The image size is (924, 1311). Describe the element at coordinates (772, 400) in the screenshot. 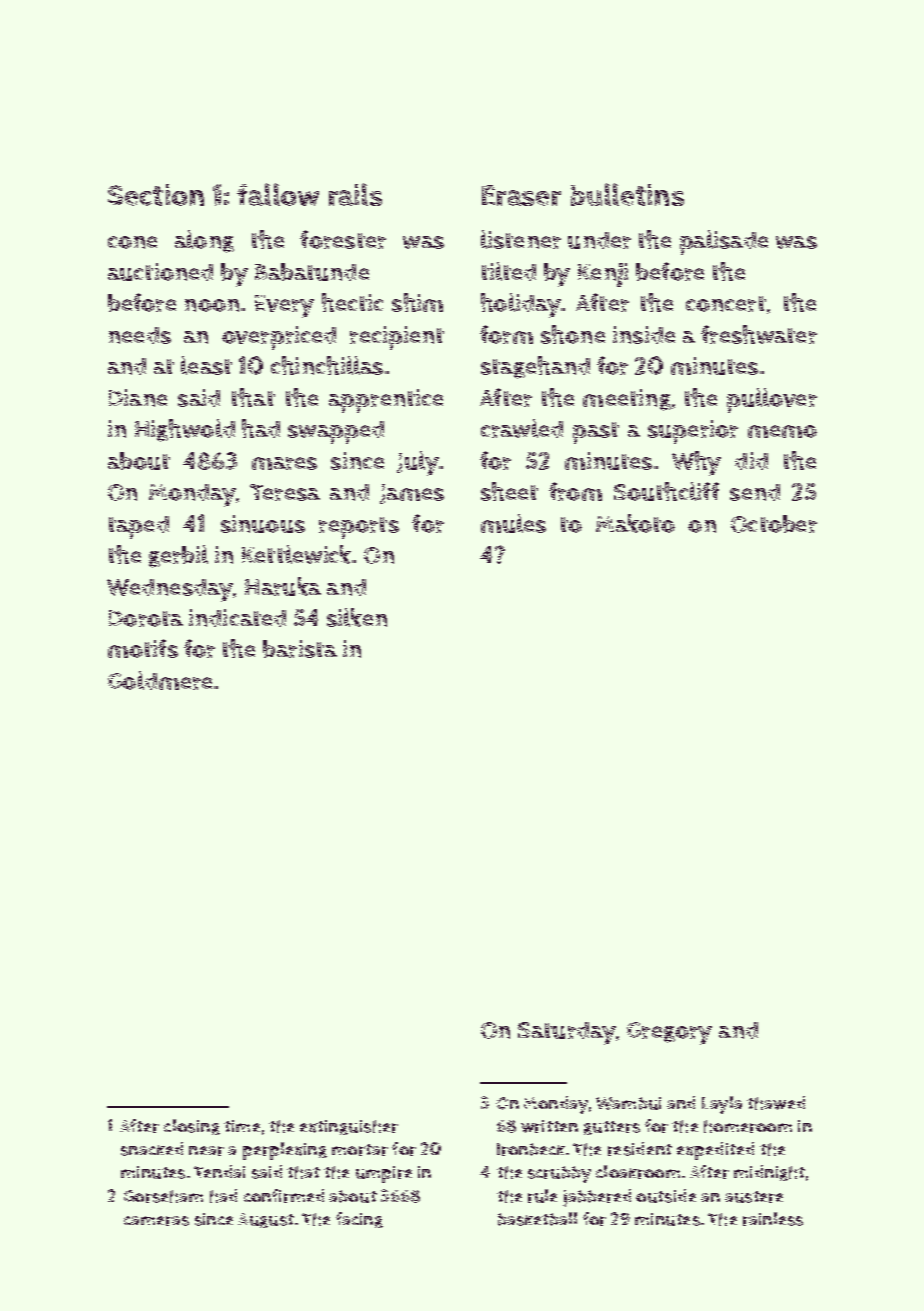

I see `pullover` at that location.
